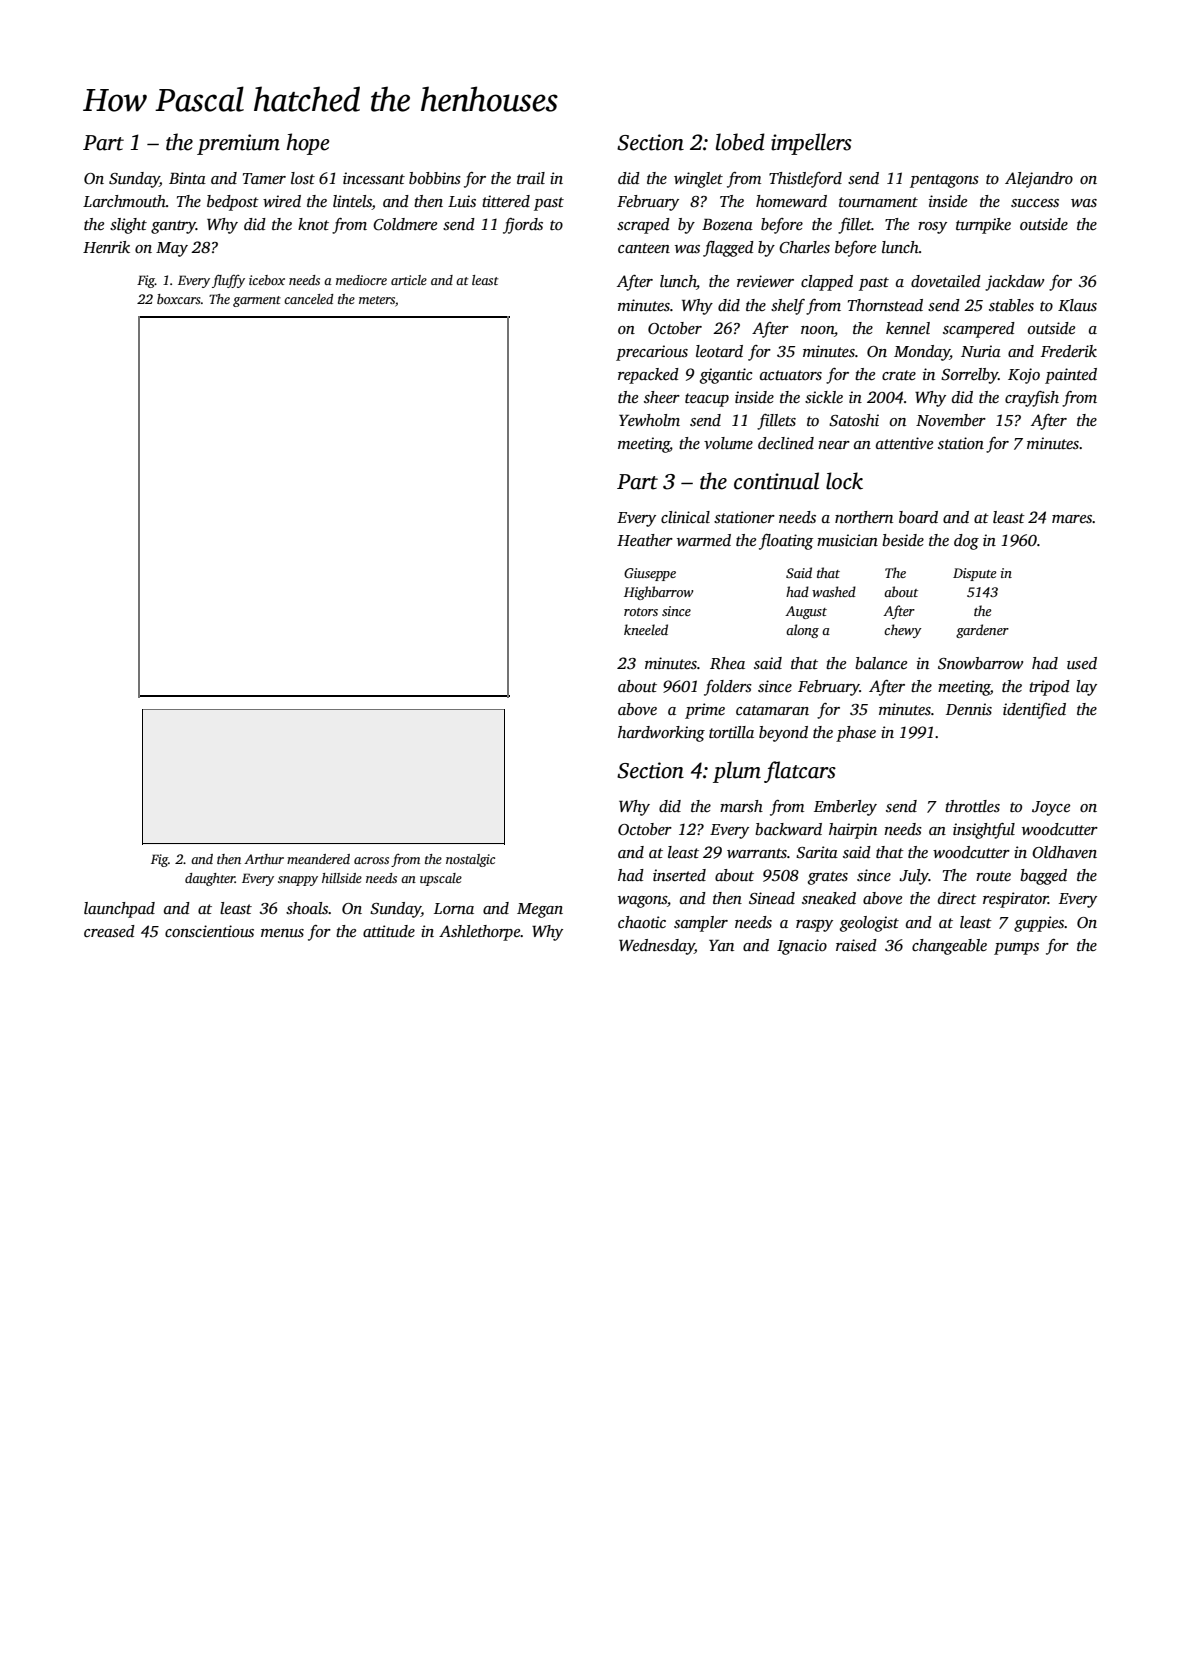 The image size is (1181, 1670). I want to click on Monday, so click(922, 353).
